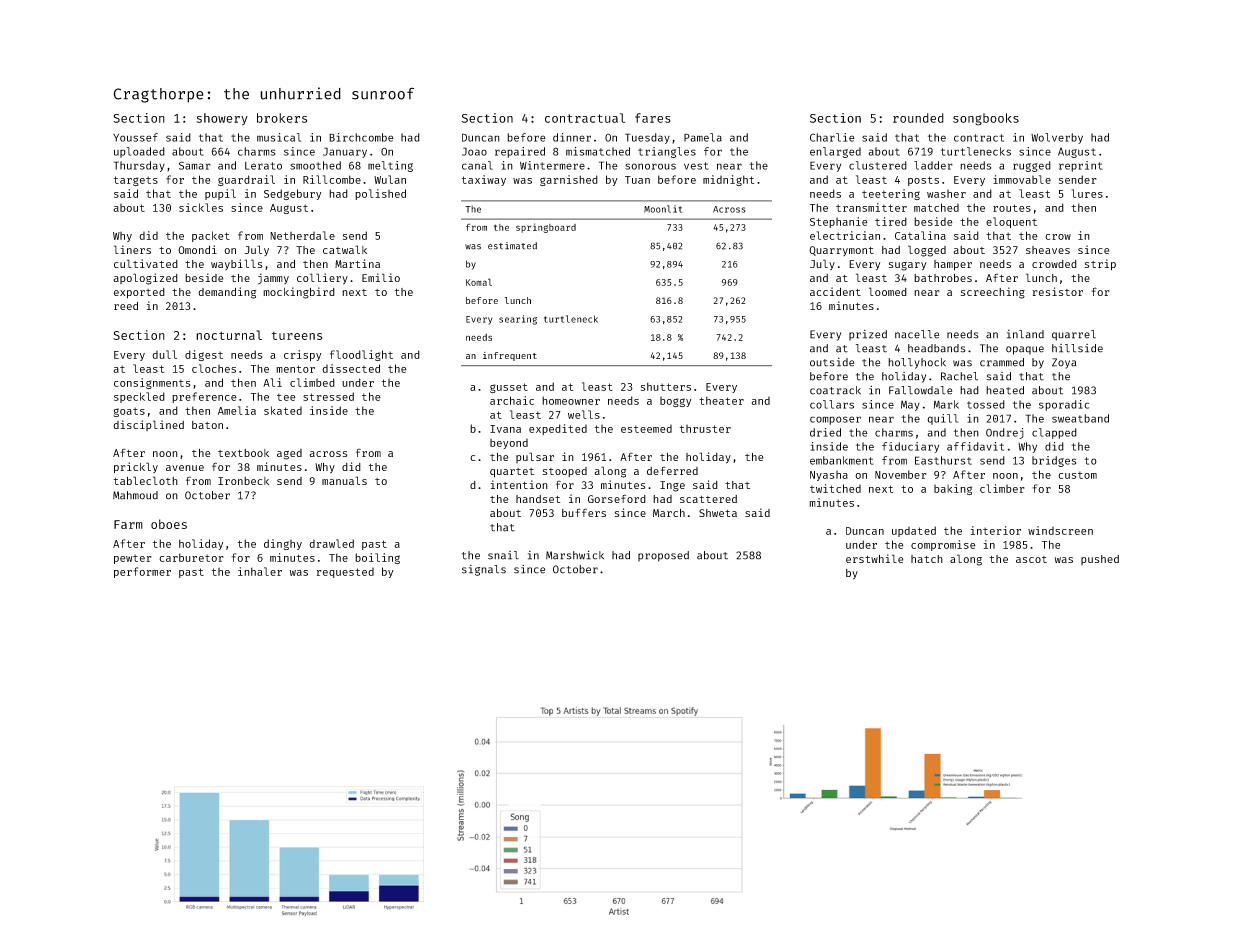  I want to click on targets, so click(136, 181).
